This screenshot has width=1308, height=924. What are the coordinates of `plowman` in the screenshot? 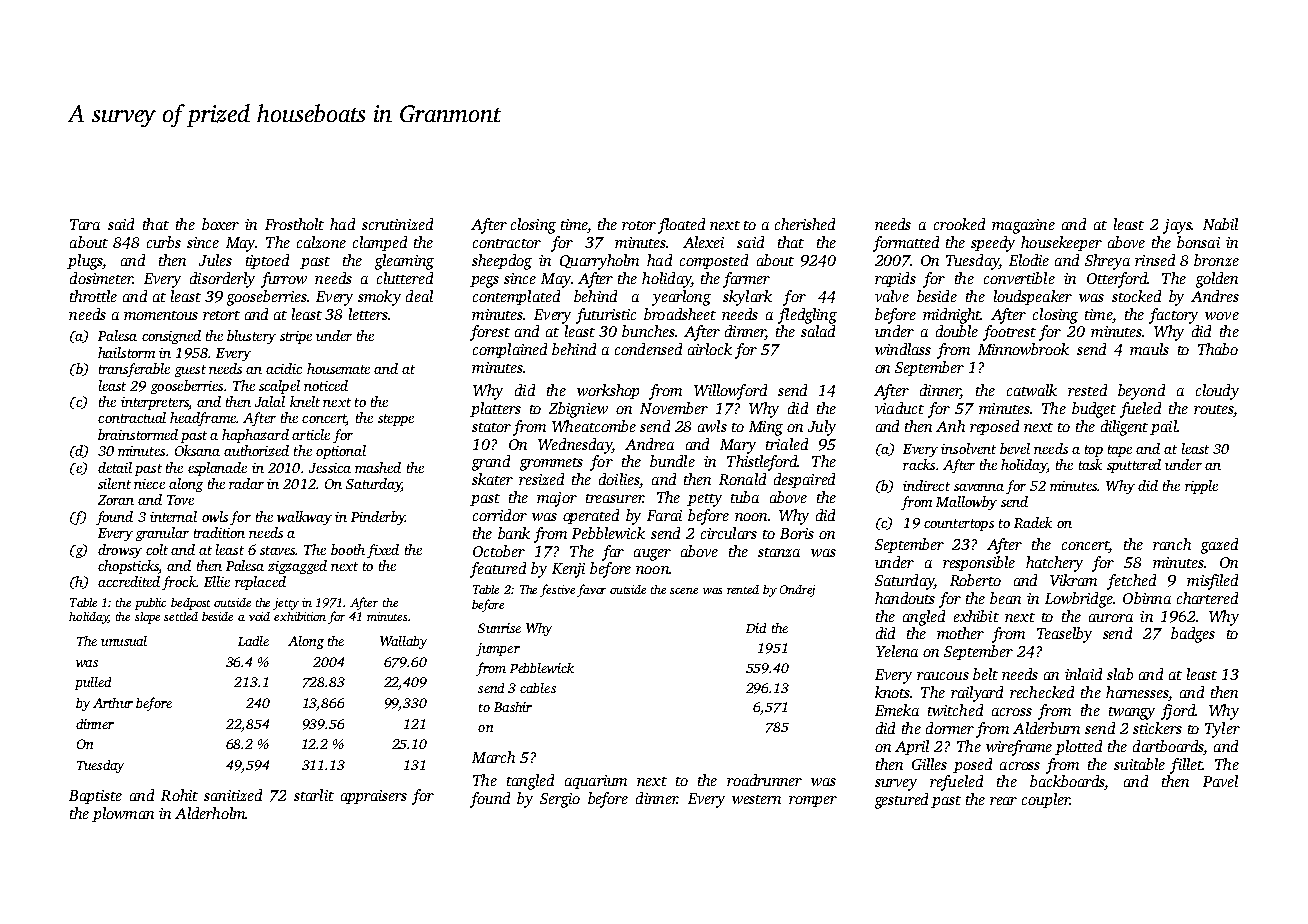 It's located at (123, 814).
